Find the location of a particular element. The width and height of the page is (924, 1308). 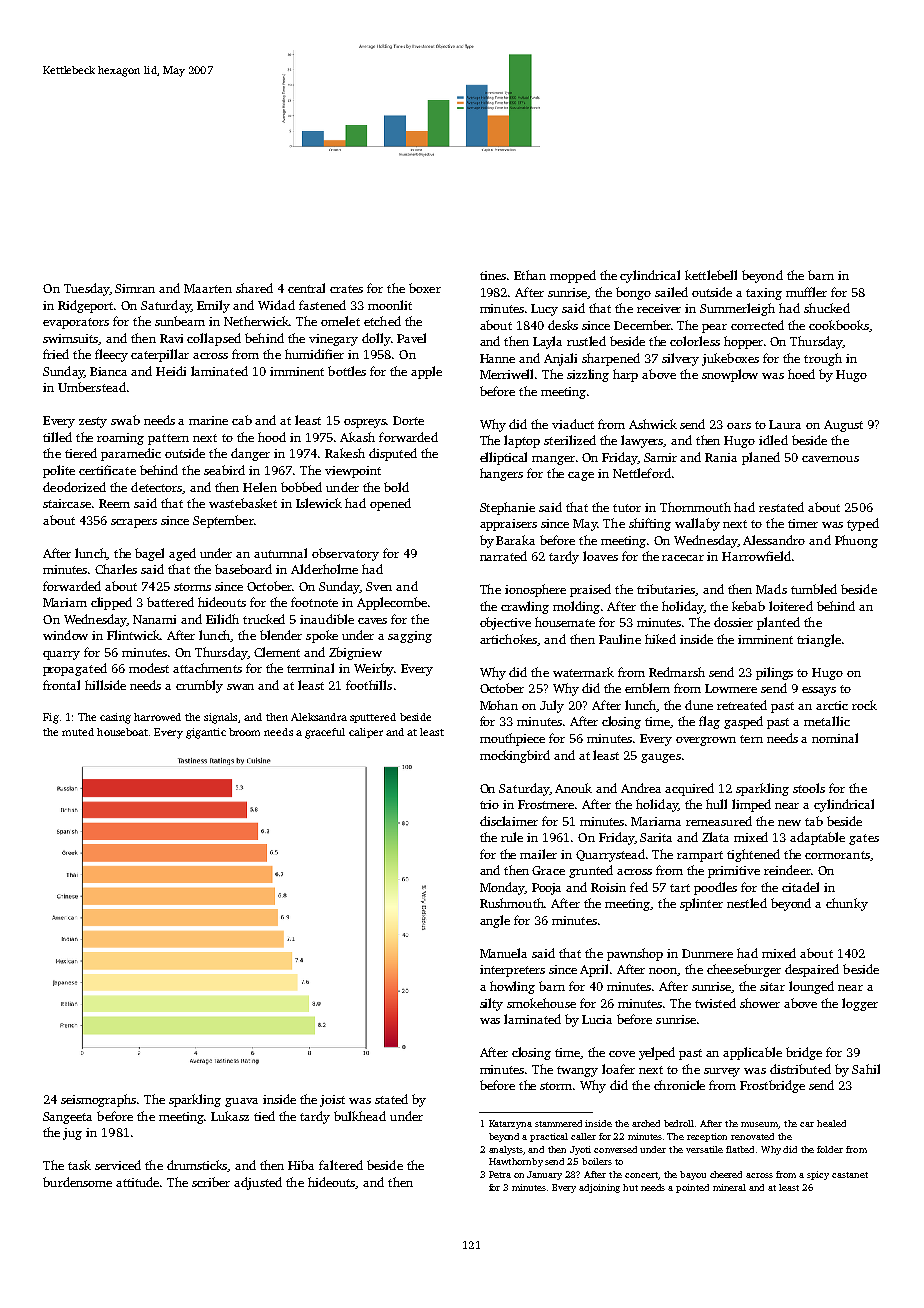

gigantic is located at coordinates (206, 733).
